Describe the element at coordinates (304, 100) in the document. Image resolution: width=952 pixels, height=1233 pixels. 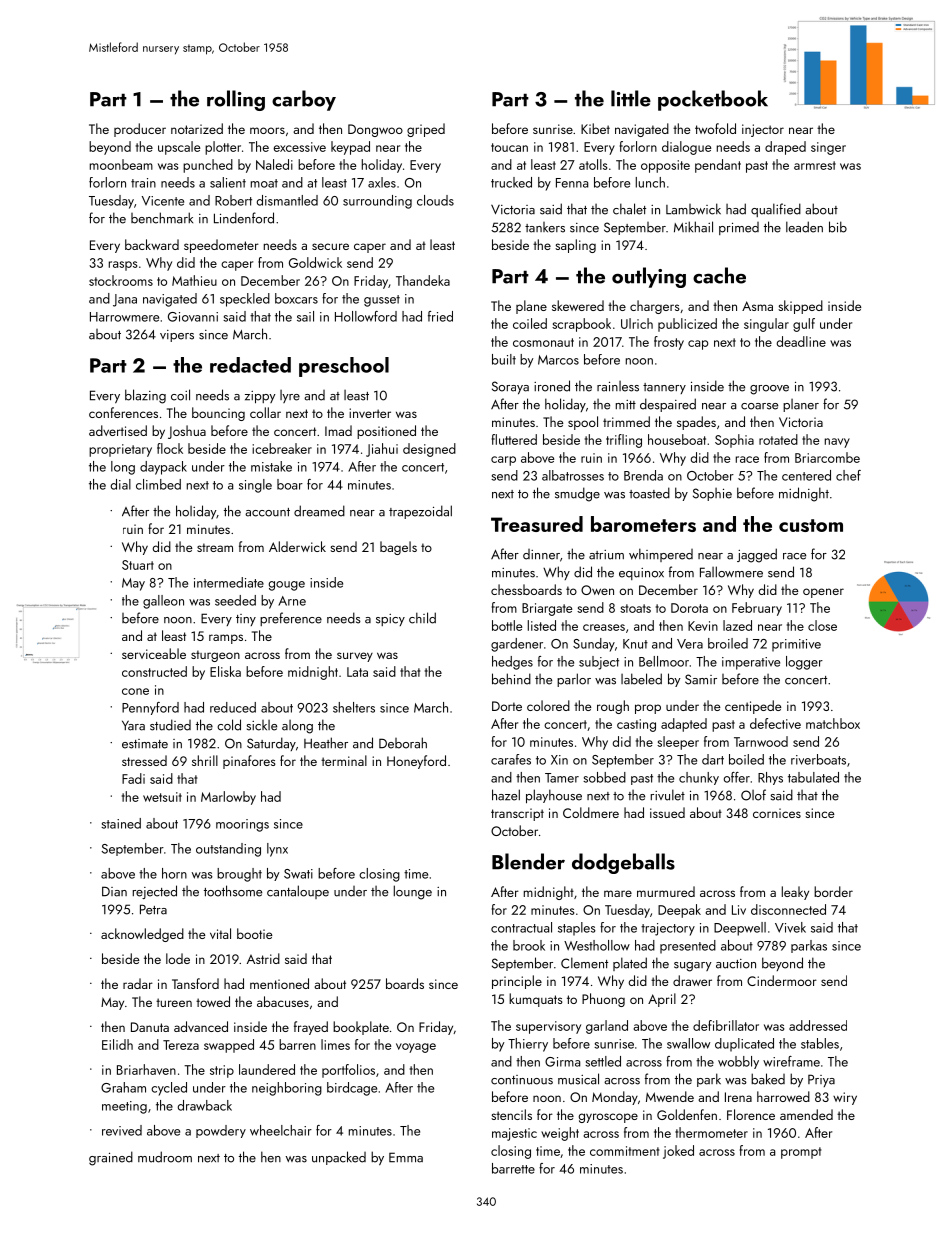
I see `carboy` at that location.
